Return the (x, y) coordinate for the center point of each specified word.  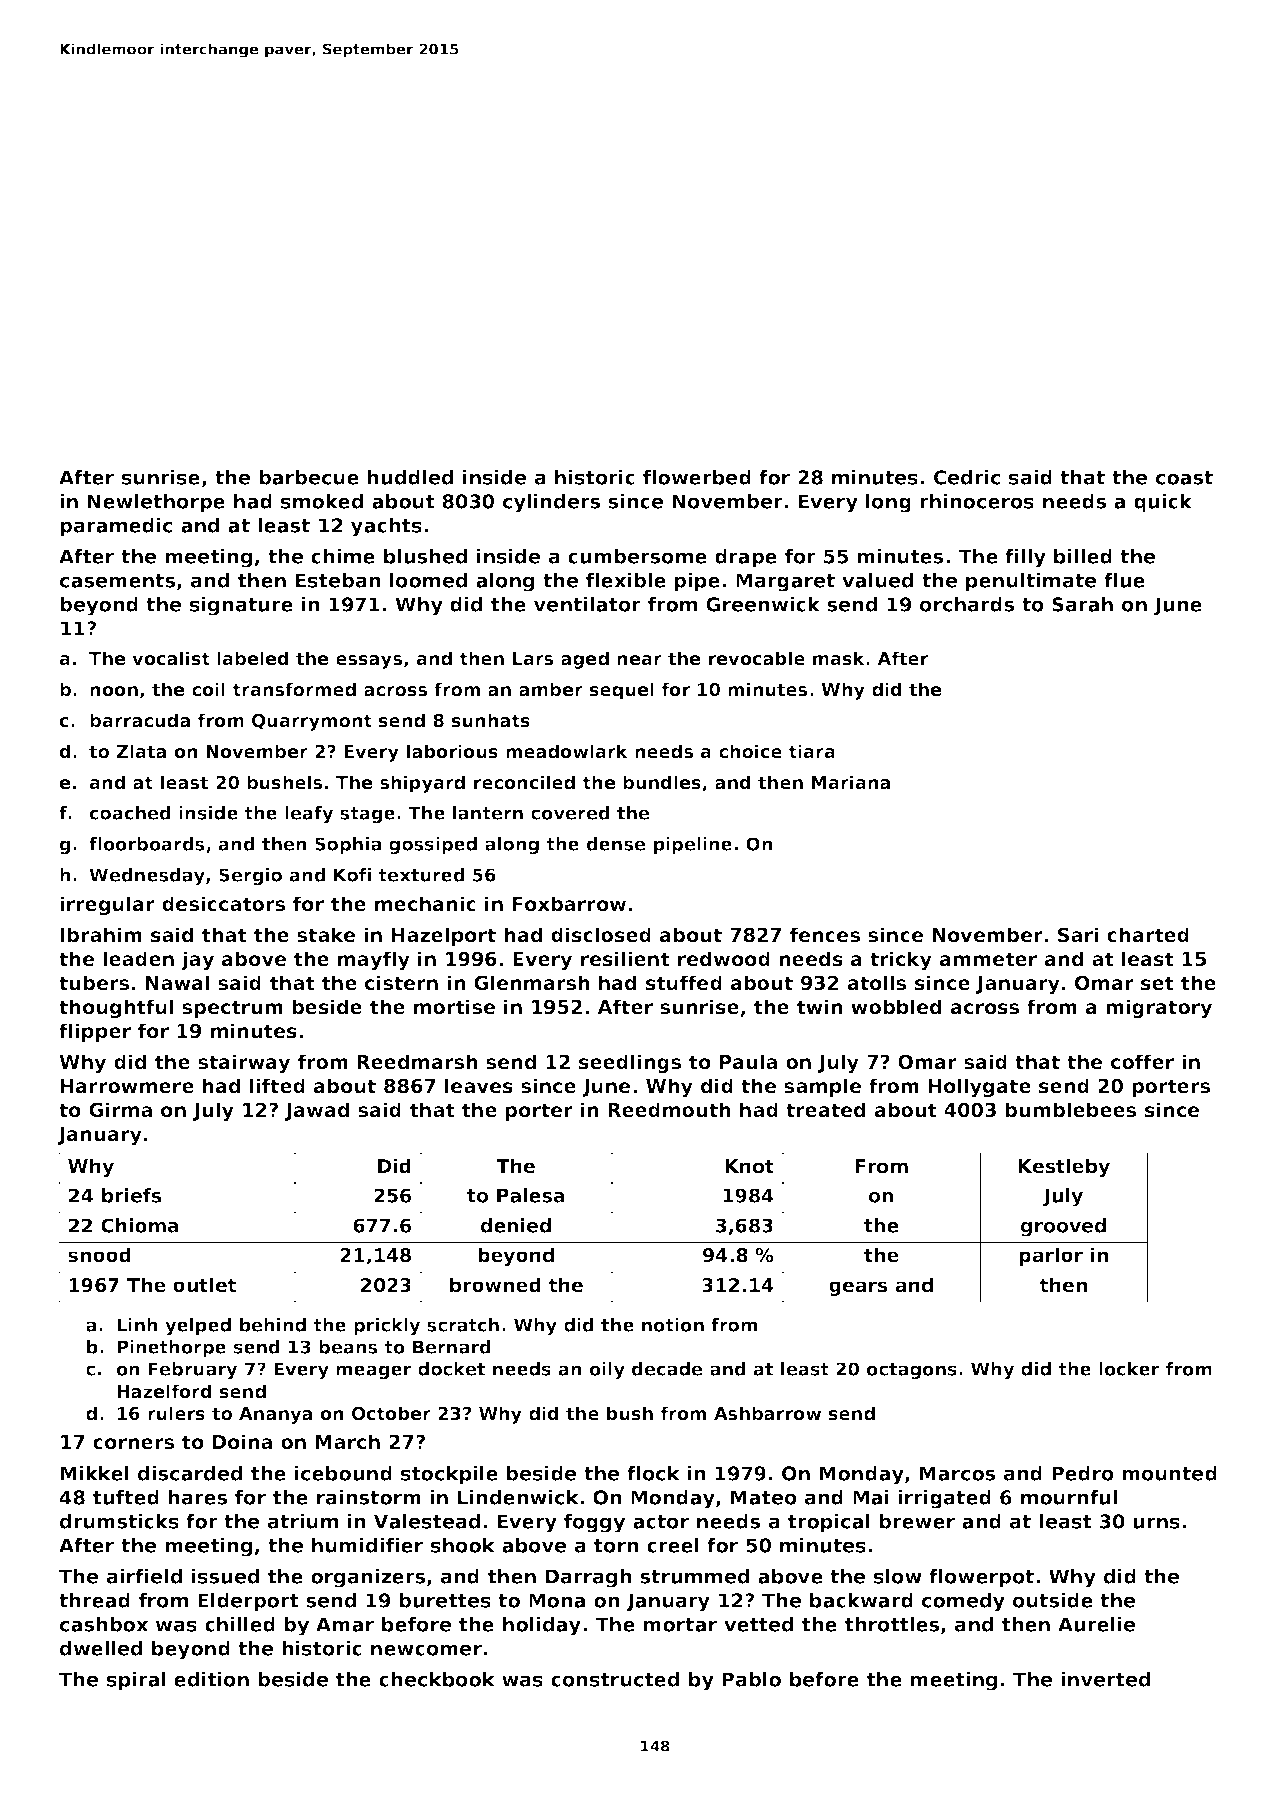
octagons (912, 1371)
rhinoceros (977, 501)
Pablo (751, 1679)
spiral (136, 1681)
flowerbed (697, 477)
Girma (120, 1110)
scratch (463, 1325)
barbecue (309, 477)
